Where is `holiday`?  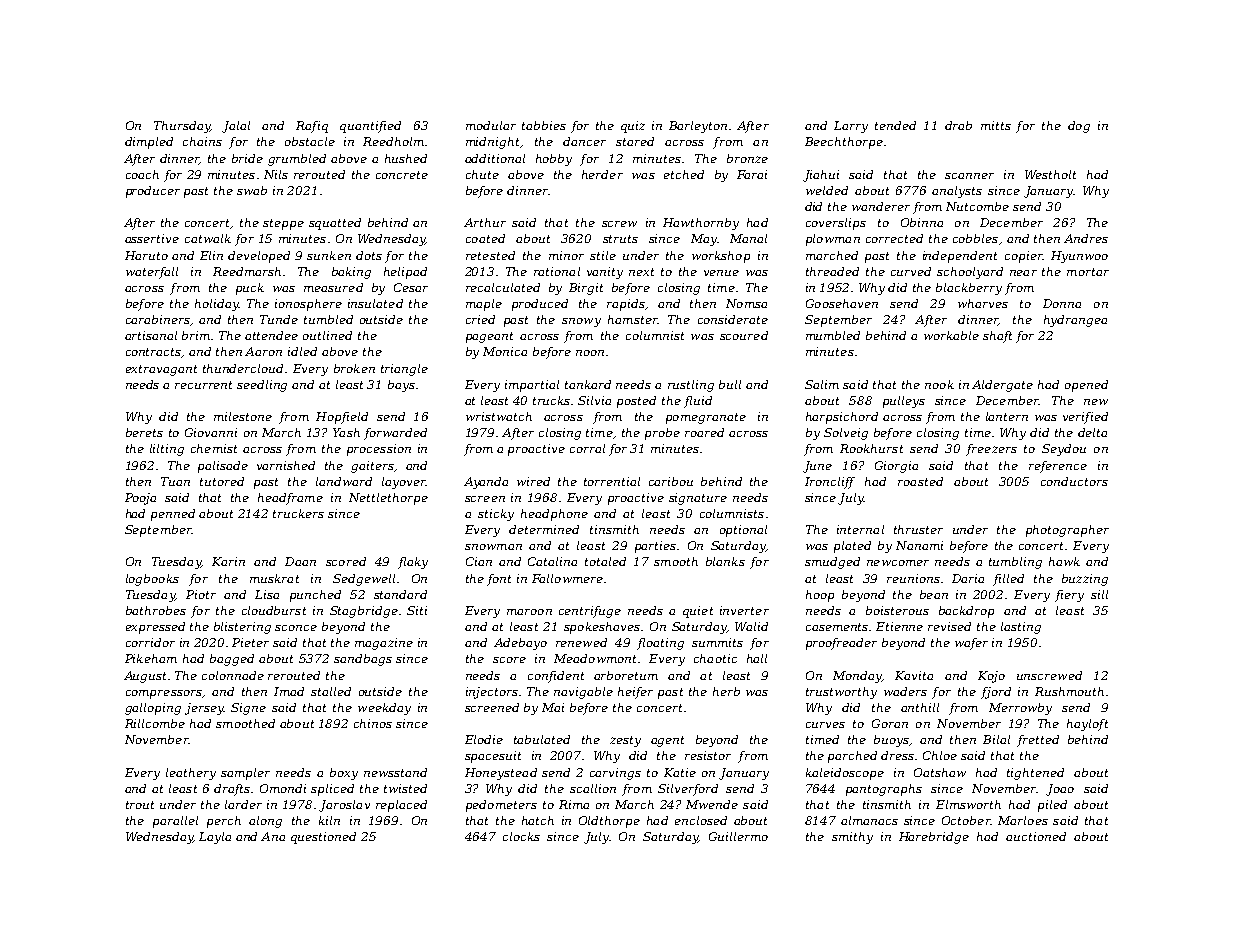
holiday is located at coordinates (216, 305).
